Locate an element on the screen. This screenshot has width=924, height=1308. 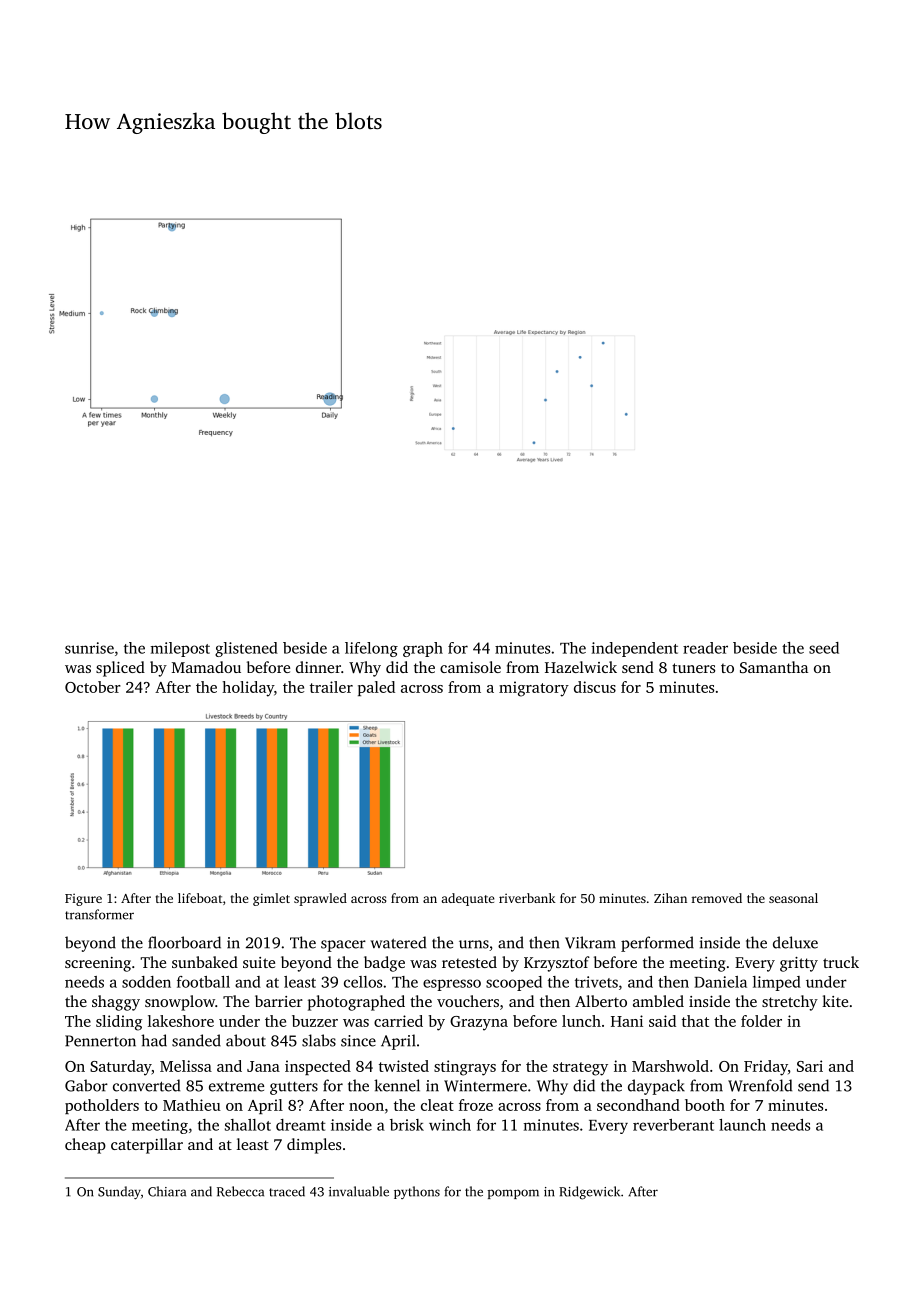
paled is located at coordinates (376, 688).
